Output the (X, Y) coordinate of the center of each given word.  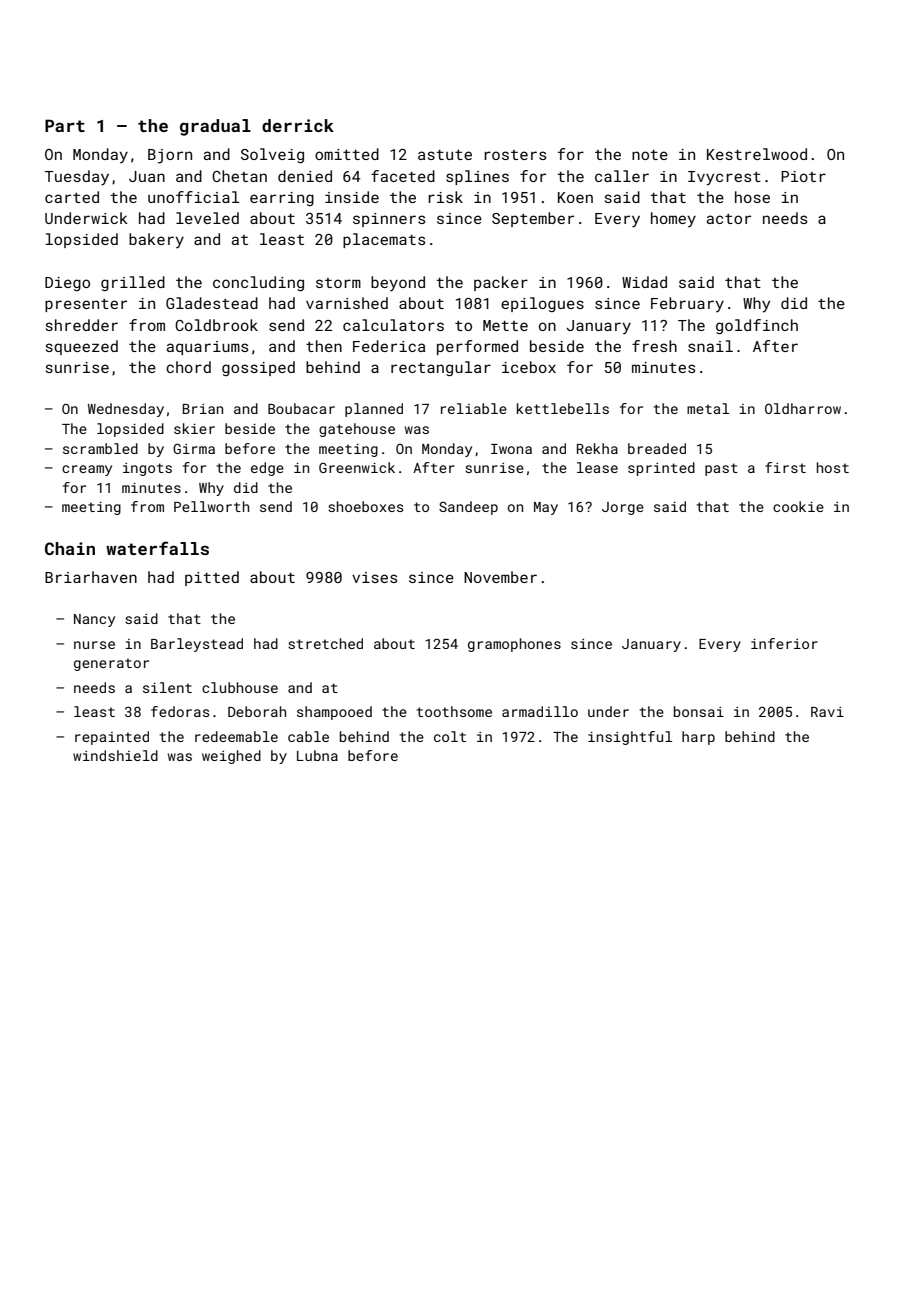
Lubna (317, 755)
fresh (654, 346)
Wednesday (126, 410)
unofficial (193, 197)
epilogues (542, 304)
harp (698, 738)
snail (710, 346)
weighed (231, 757)
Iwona (511, 449)
